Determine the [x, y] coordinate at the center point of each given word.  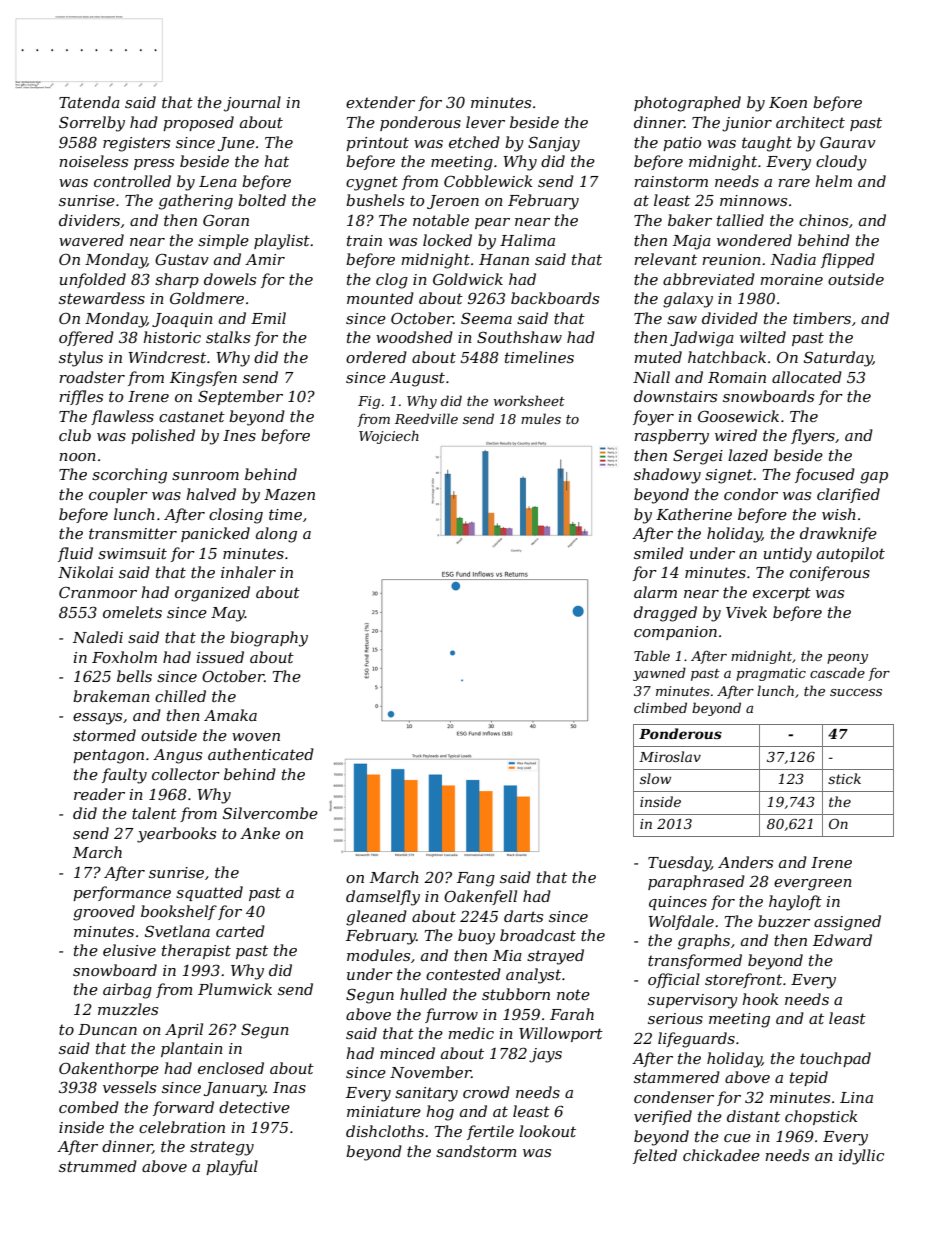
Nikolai [85, 572]
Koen [788, 102]
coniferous [830, 573]
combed [89, 1107]
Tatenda [89, 102]
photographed [687, 104]
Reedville [426, 418]
